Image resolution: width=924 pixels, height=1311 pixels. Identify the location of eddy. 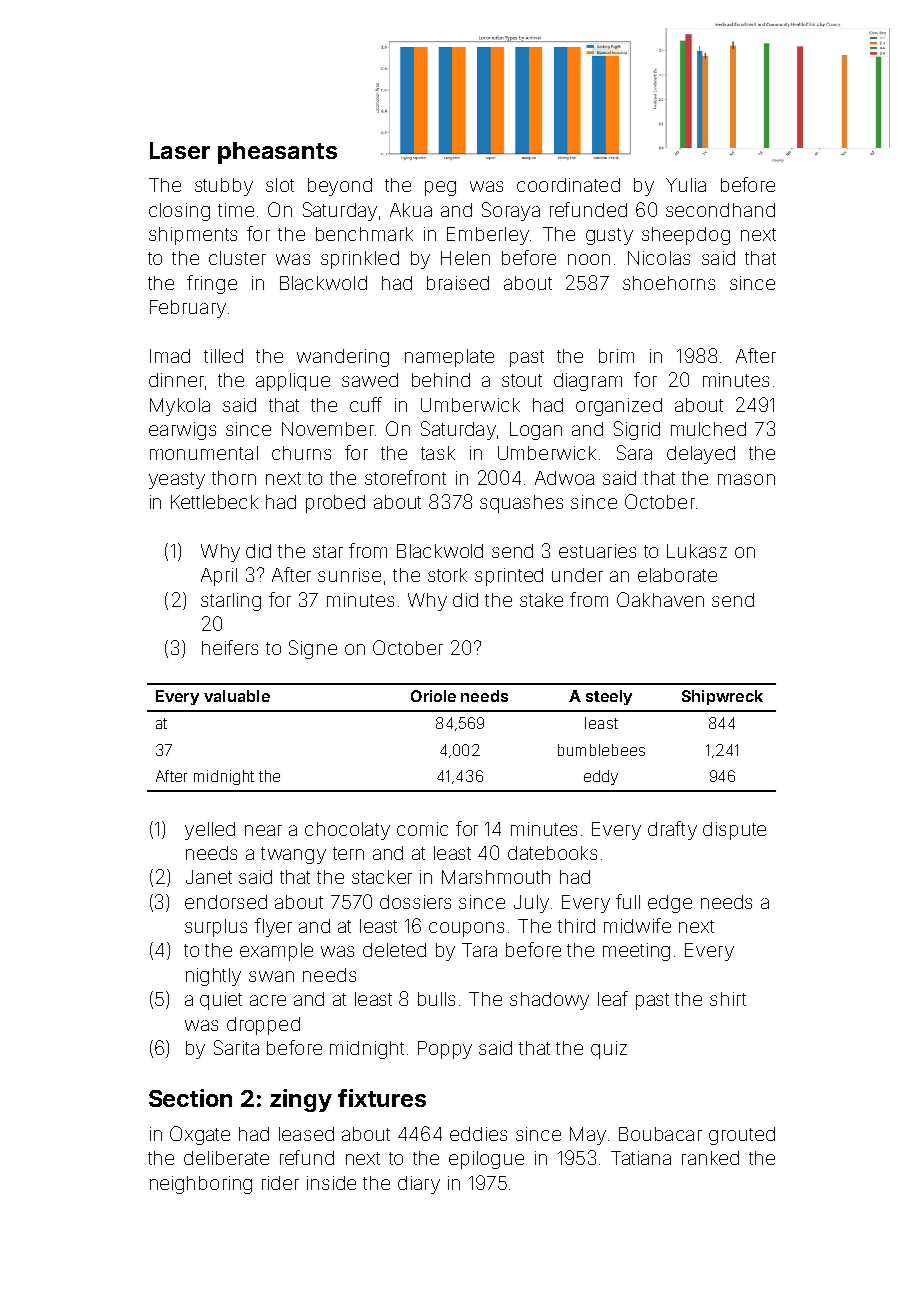
(601, 777).
